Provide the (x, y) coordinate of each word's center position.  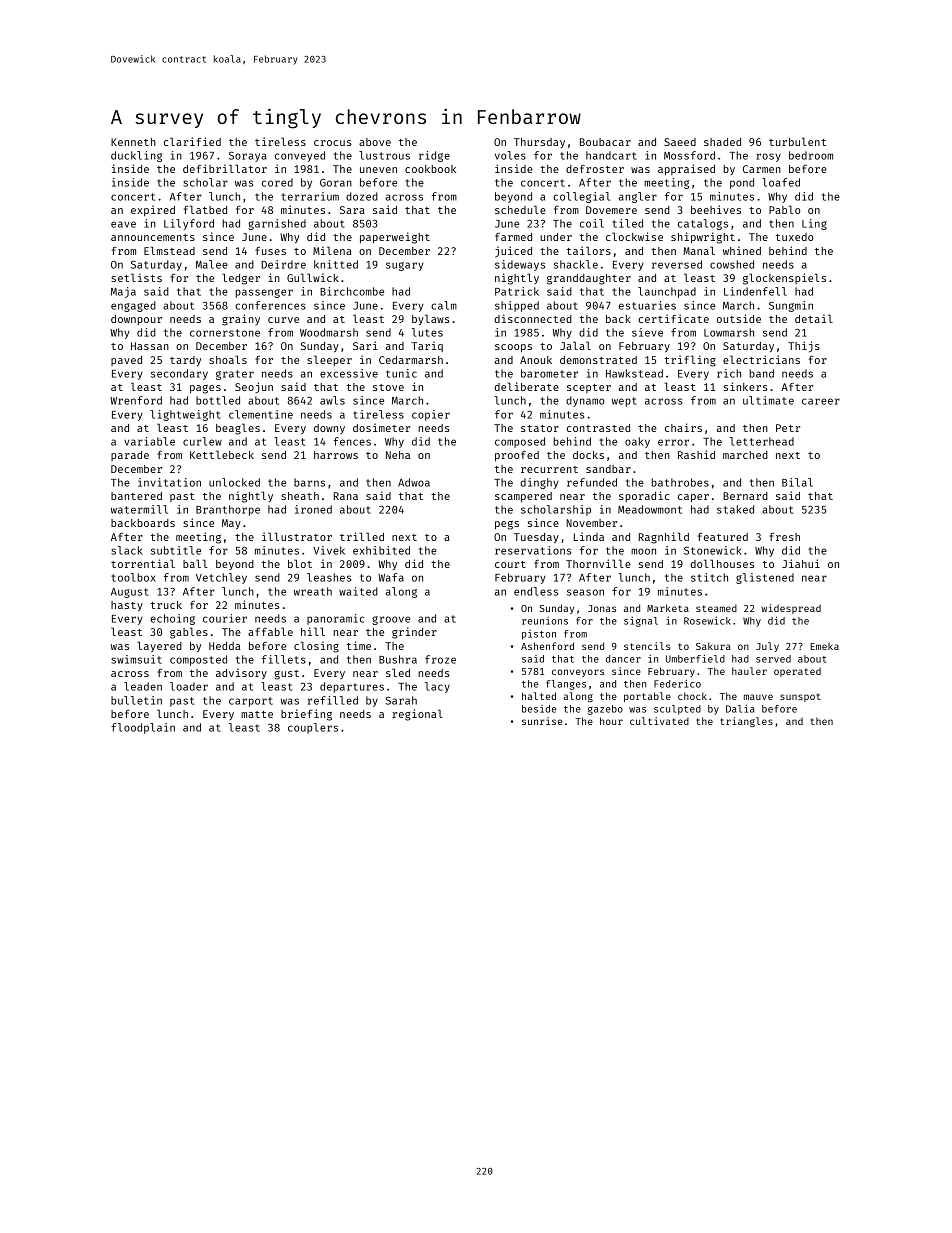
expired (153, 210)
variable (149, 441)
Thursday (539, 143)
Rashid (696, 454)
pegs (507, 525)
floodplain (143, 728)
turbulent (797, 141)
